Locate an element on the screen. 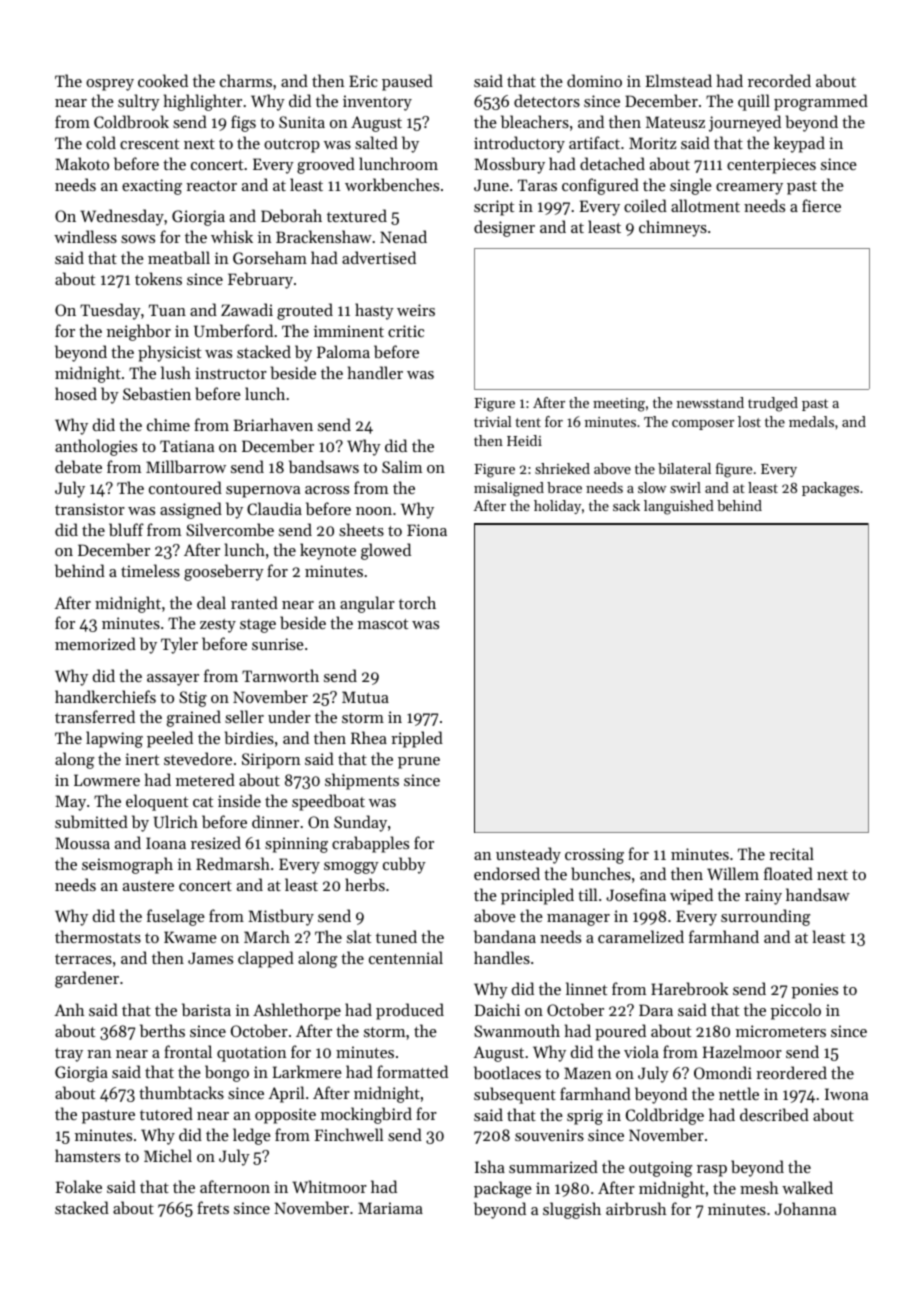 The height and width of the screenshot is (1308, 924). frets is located at coordinates (213, 1207).
